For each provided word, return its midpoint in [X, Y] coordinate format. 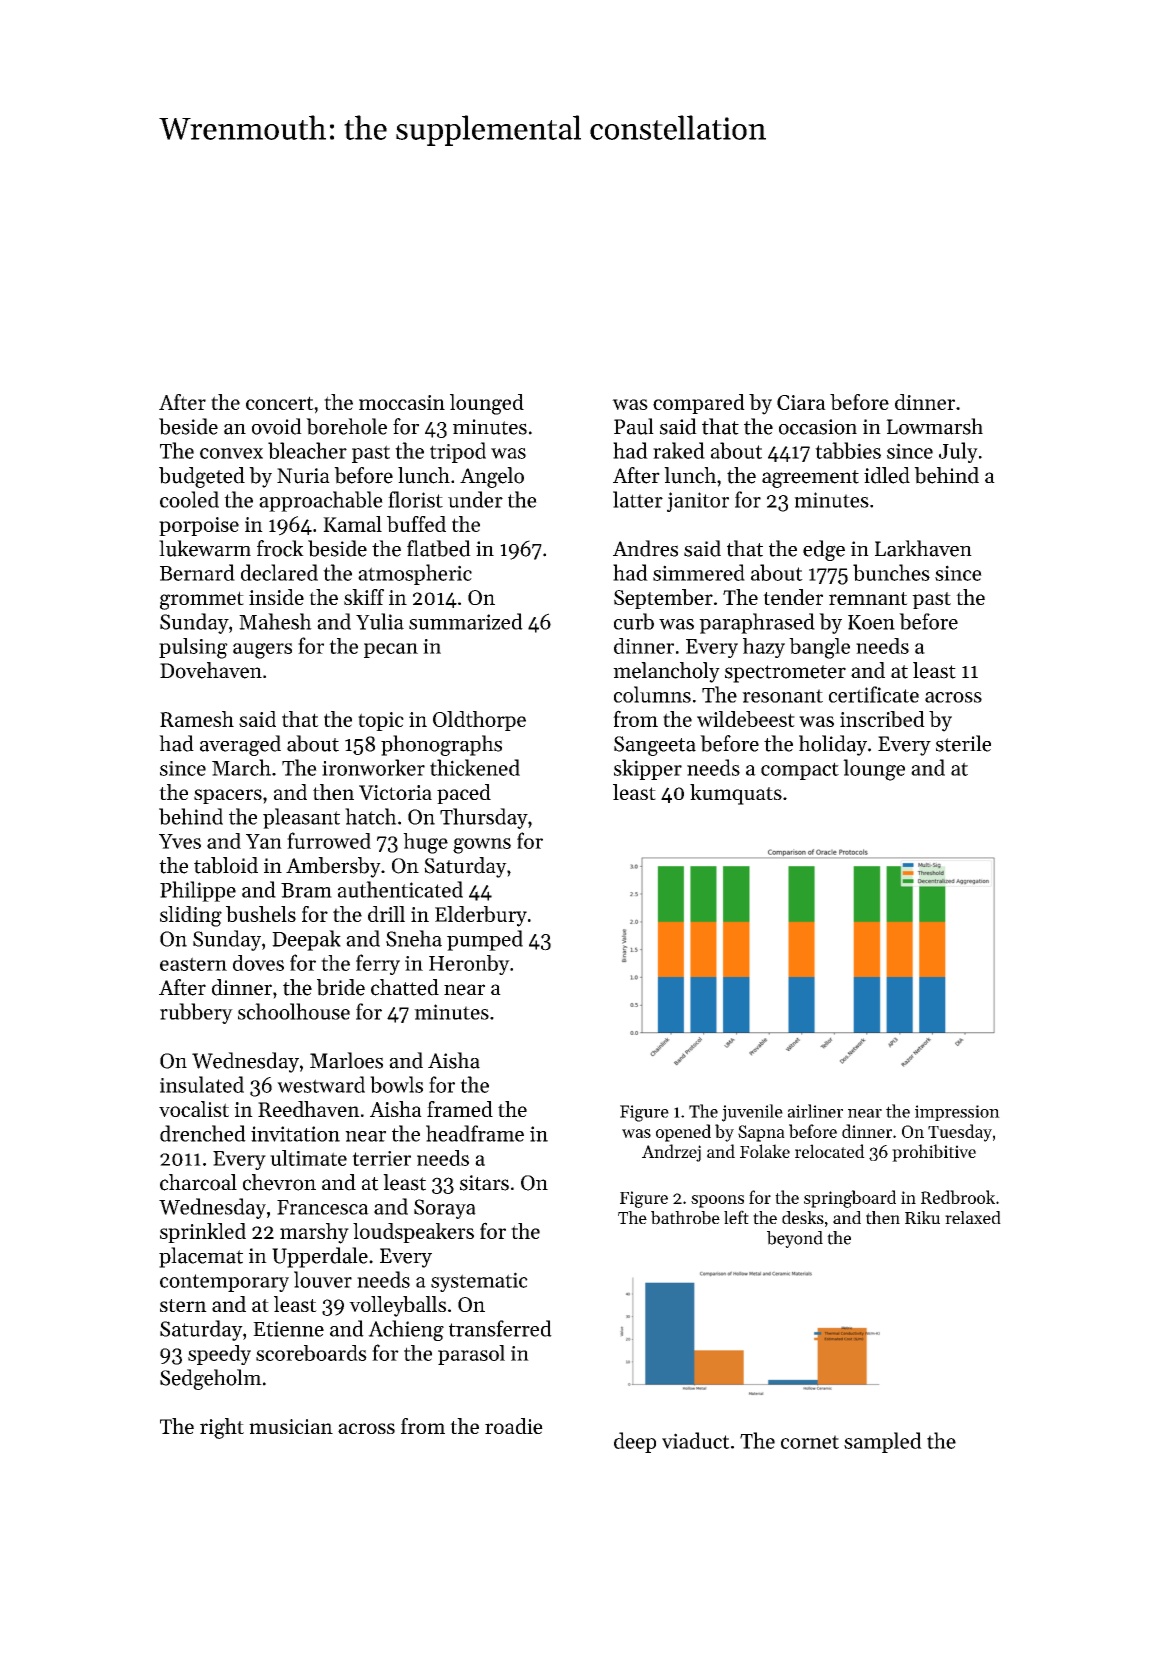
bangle [819, 648]
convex [231, 453]
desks [803, 1217]
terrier [381, 1158]
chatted [405, 987]
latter [638, 499]
